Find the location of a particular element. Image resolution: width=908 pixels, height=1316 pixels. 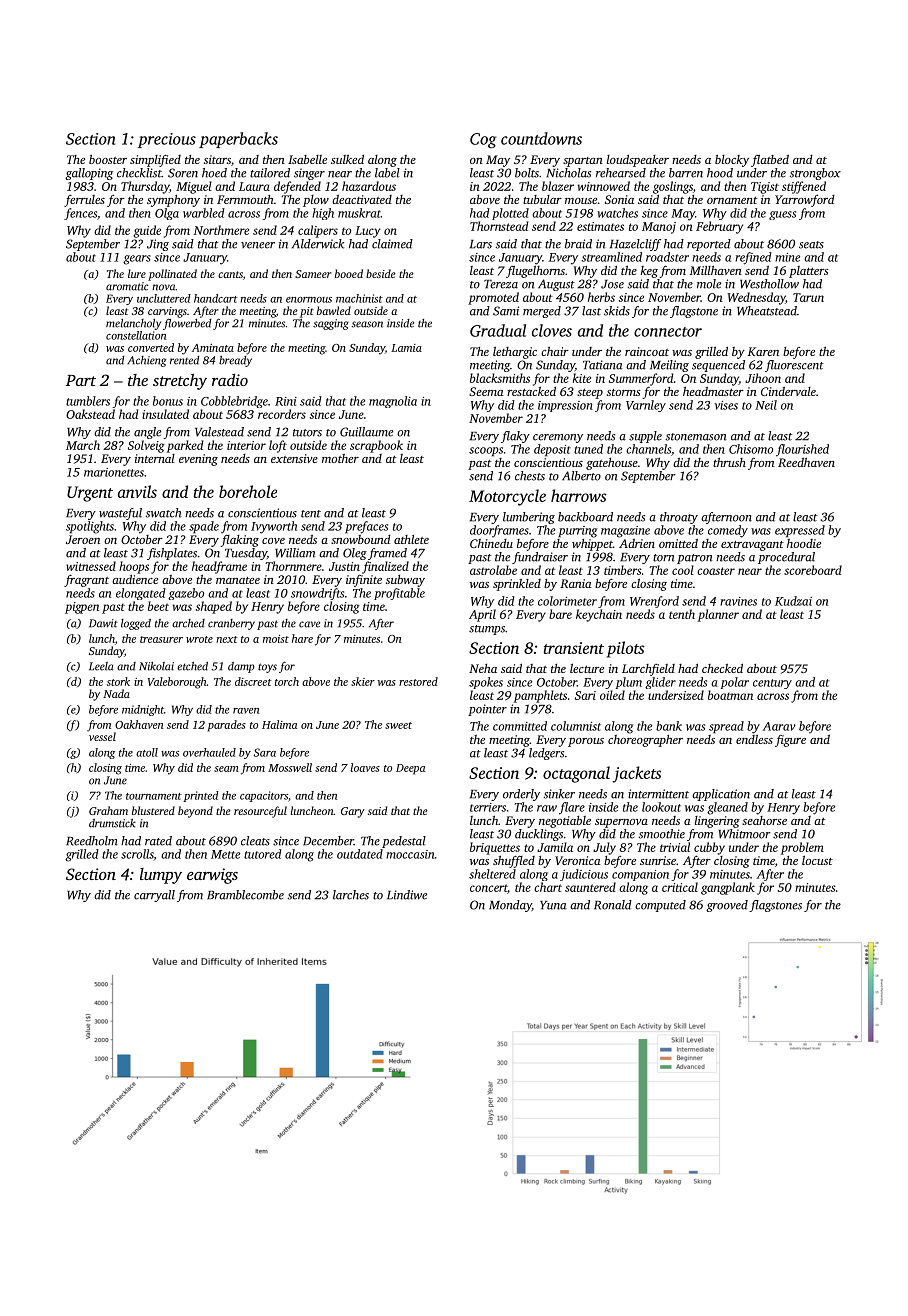

Cog is located at coordinates (483, 141).
